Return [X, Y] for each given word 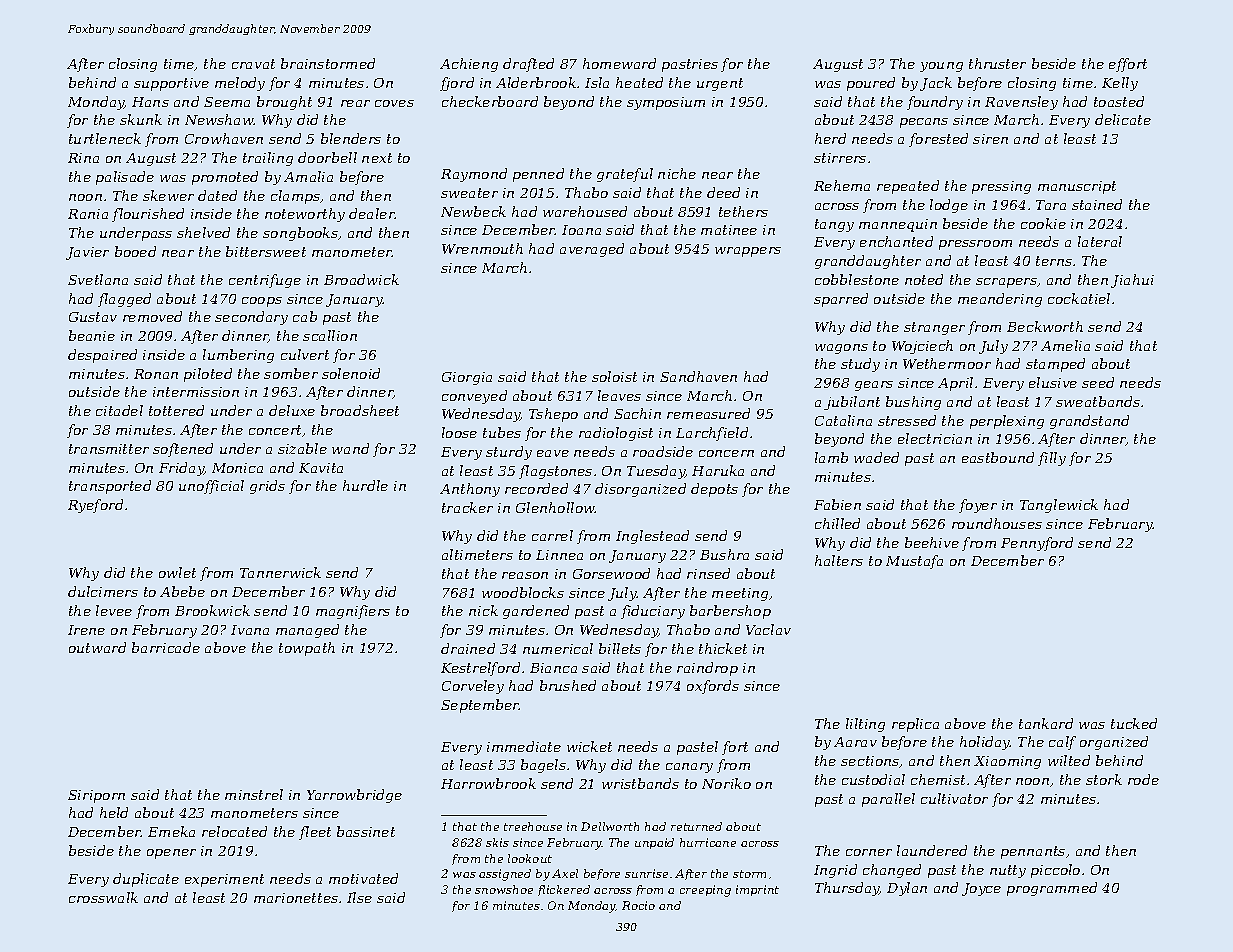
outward [97, 647]
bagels [543, 766]
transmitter [109, 449]
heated [639, 82]
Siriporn [96, 796]
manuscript [1077, 187]
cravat [253, 64]
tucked [1134, 723]
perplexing [1007, 422]
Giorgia [467, 378]
